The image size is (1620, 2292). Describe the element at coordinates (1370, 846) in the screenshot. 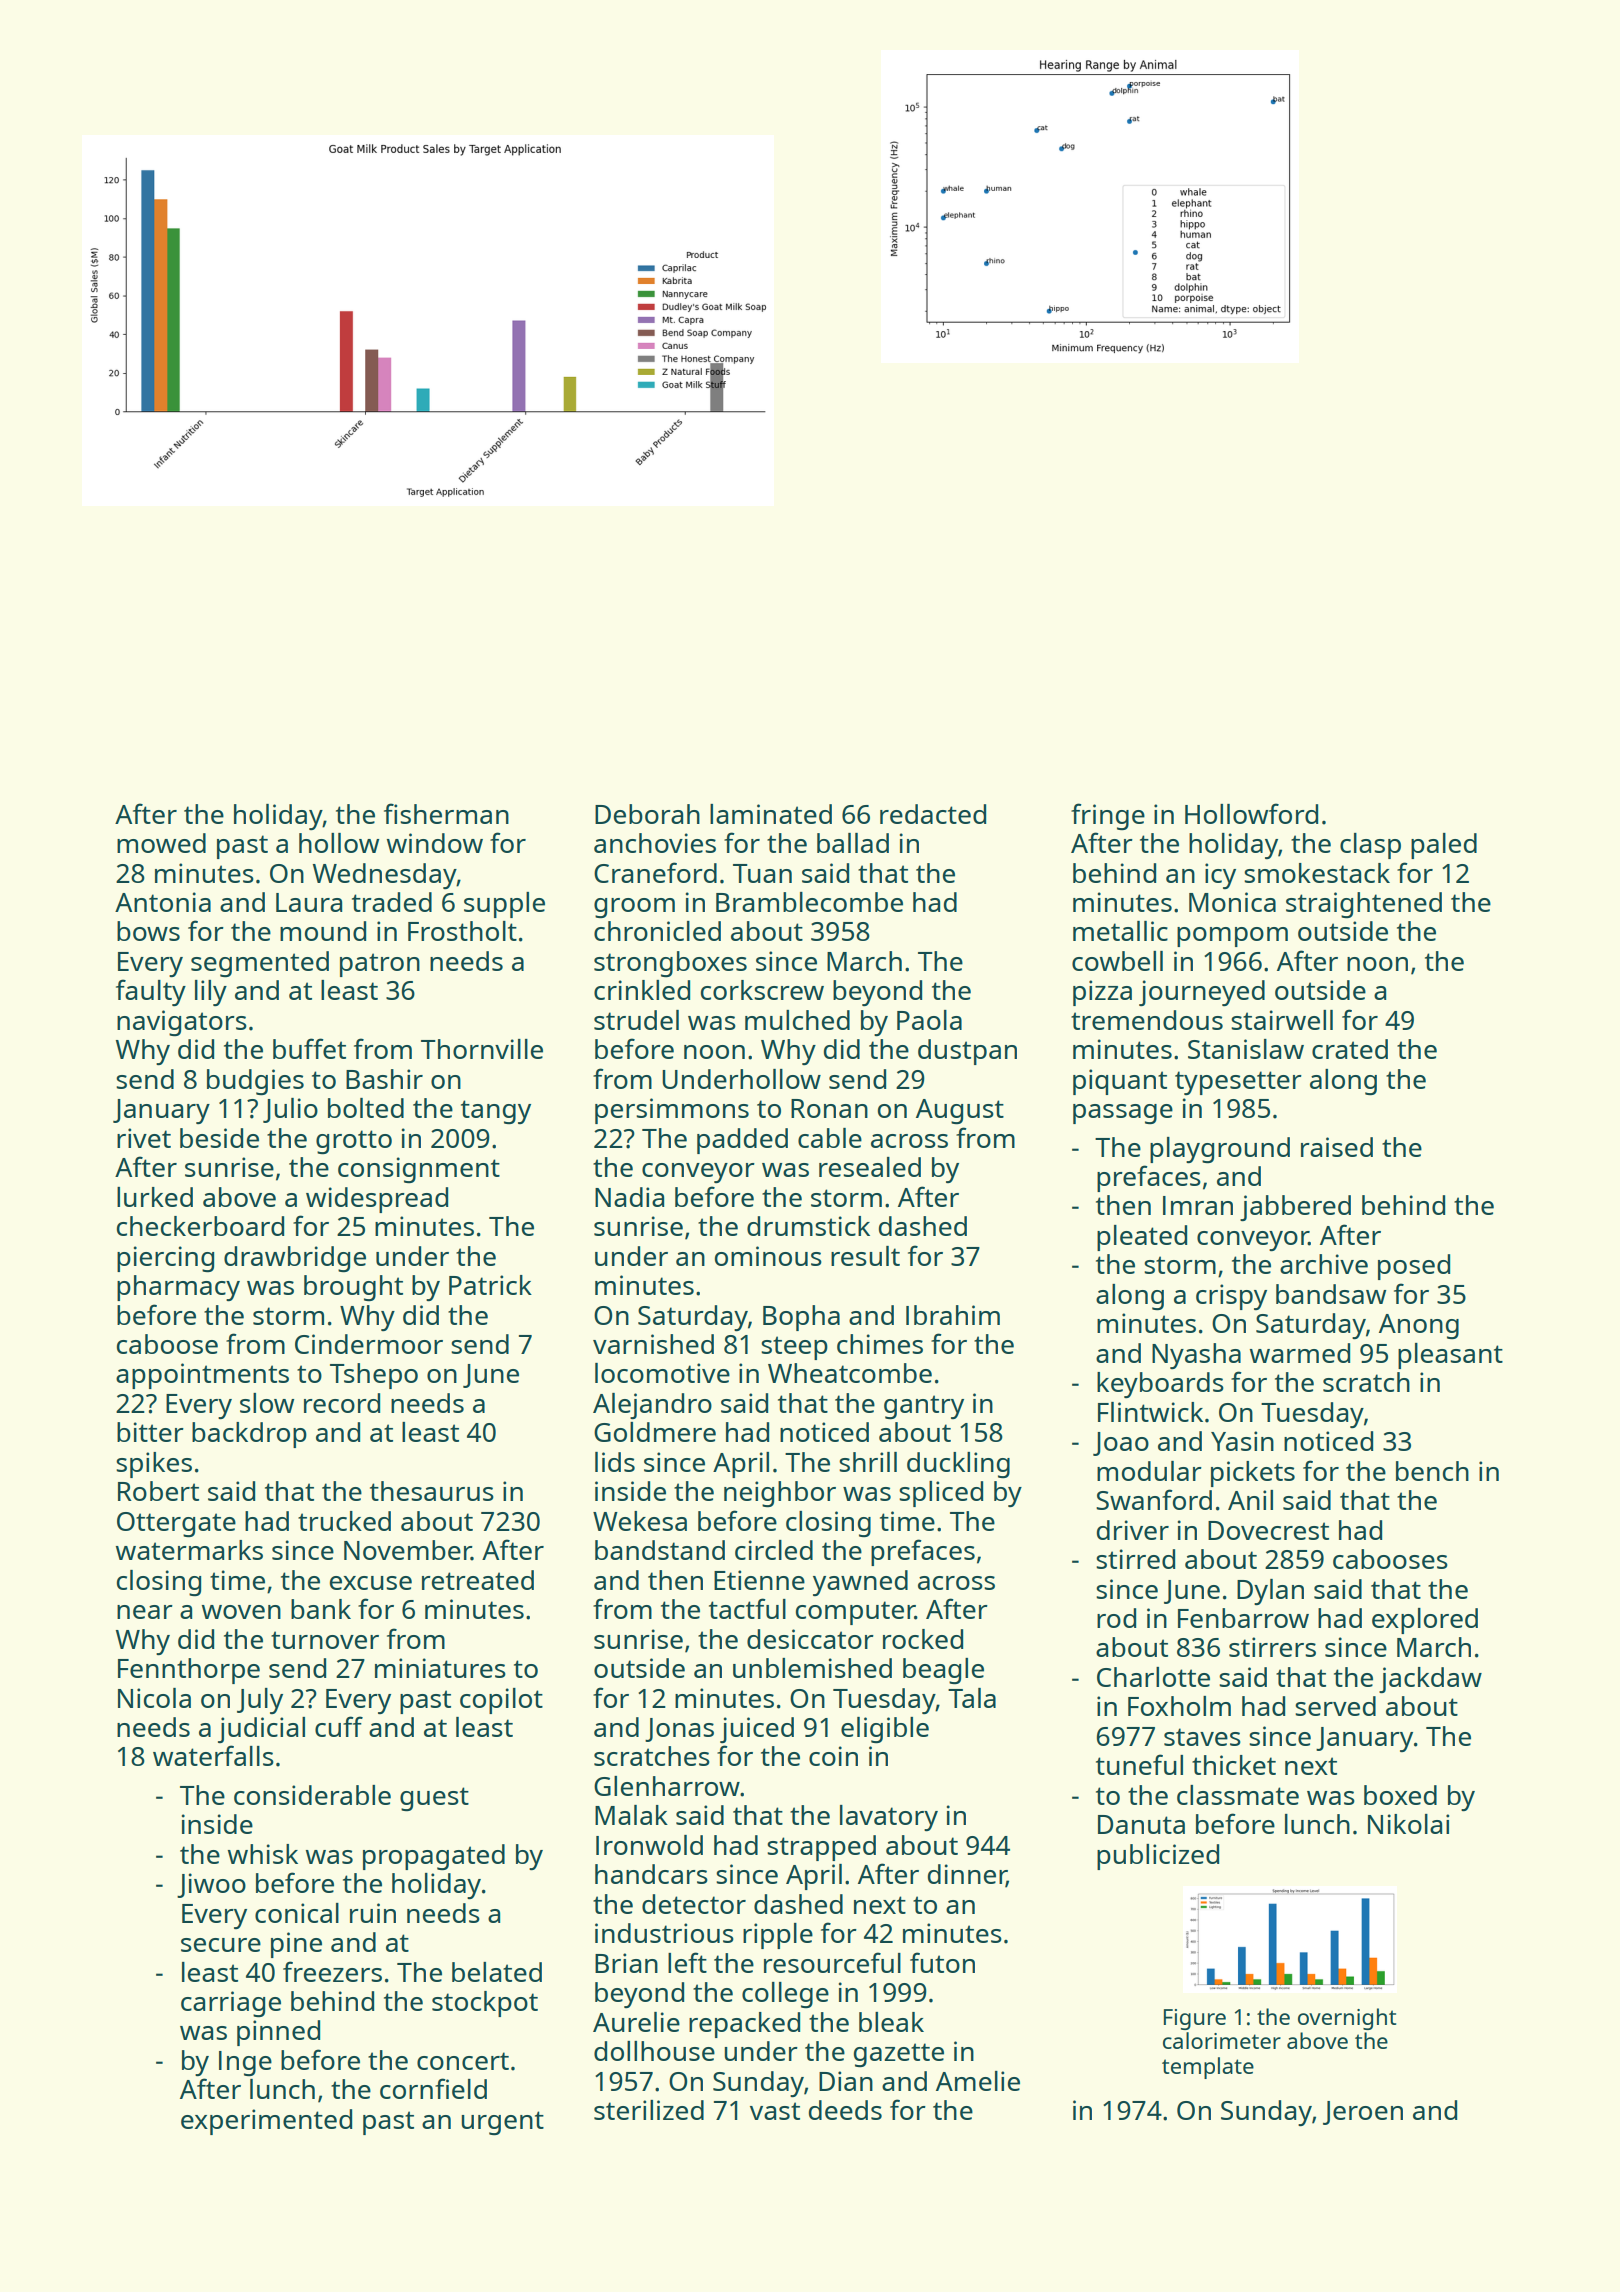

I see `clasp` at that location.
